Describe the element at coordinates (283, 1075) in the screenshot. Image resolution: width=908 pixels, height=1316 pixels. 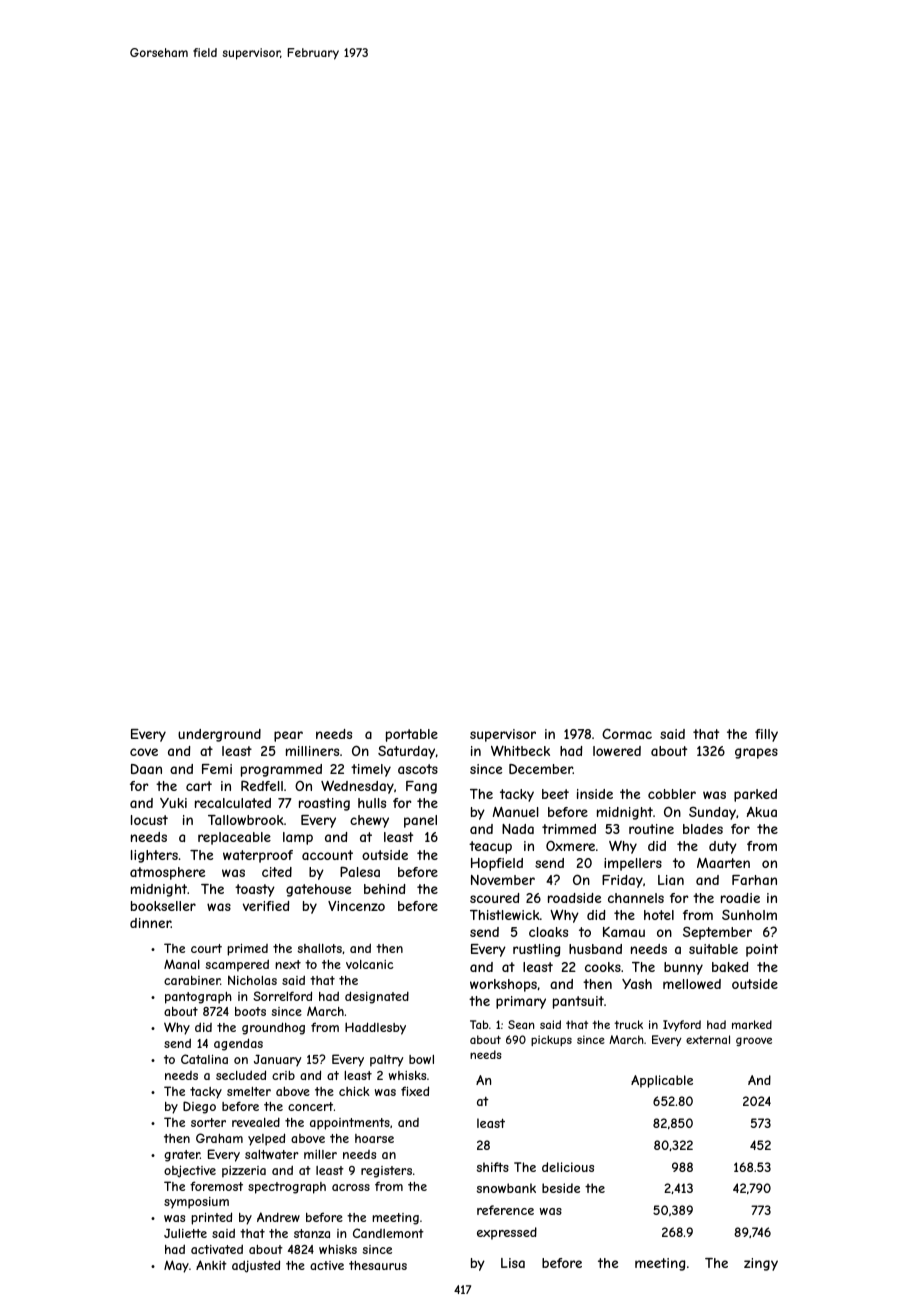
I see `crib` at that location.
